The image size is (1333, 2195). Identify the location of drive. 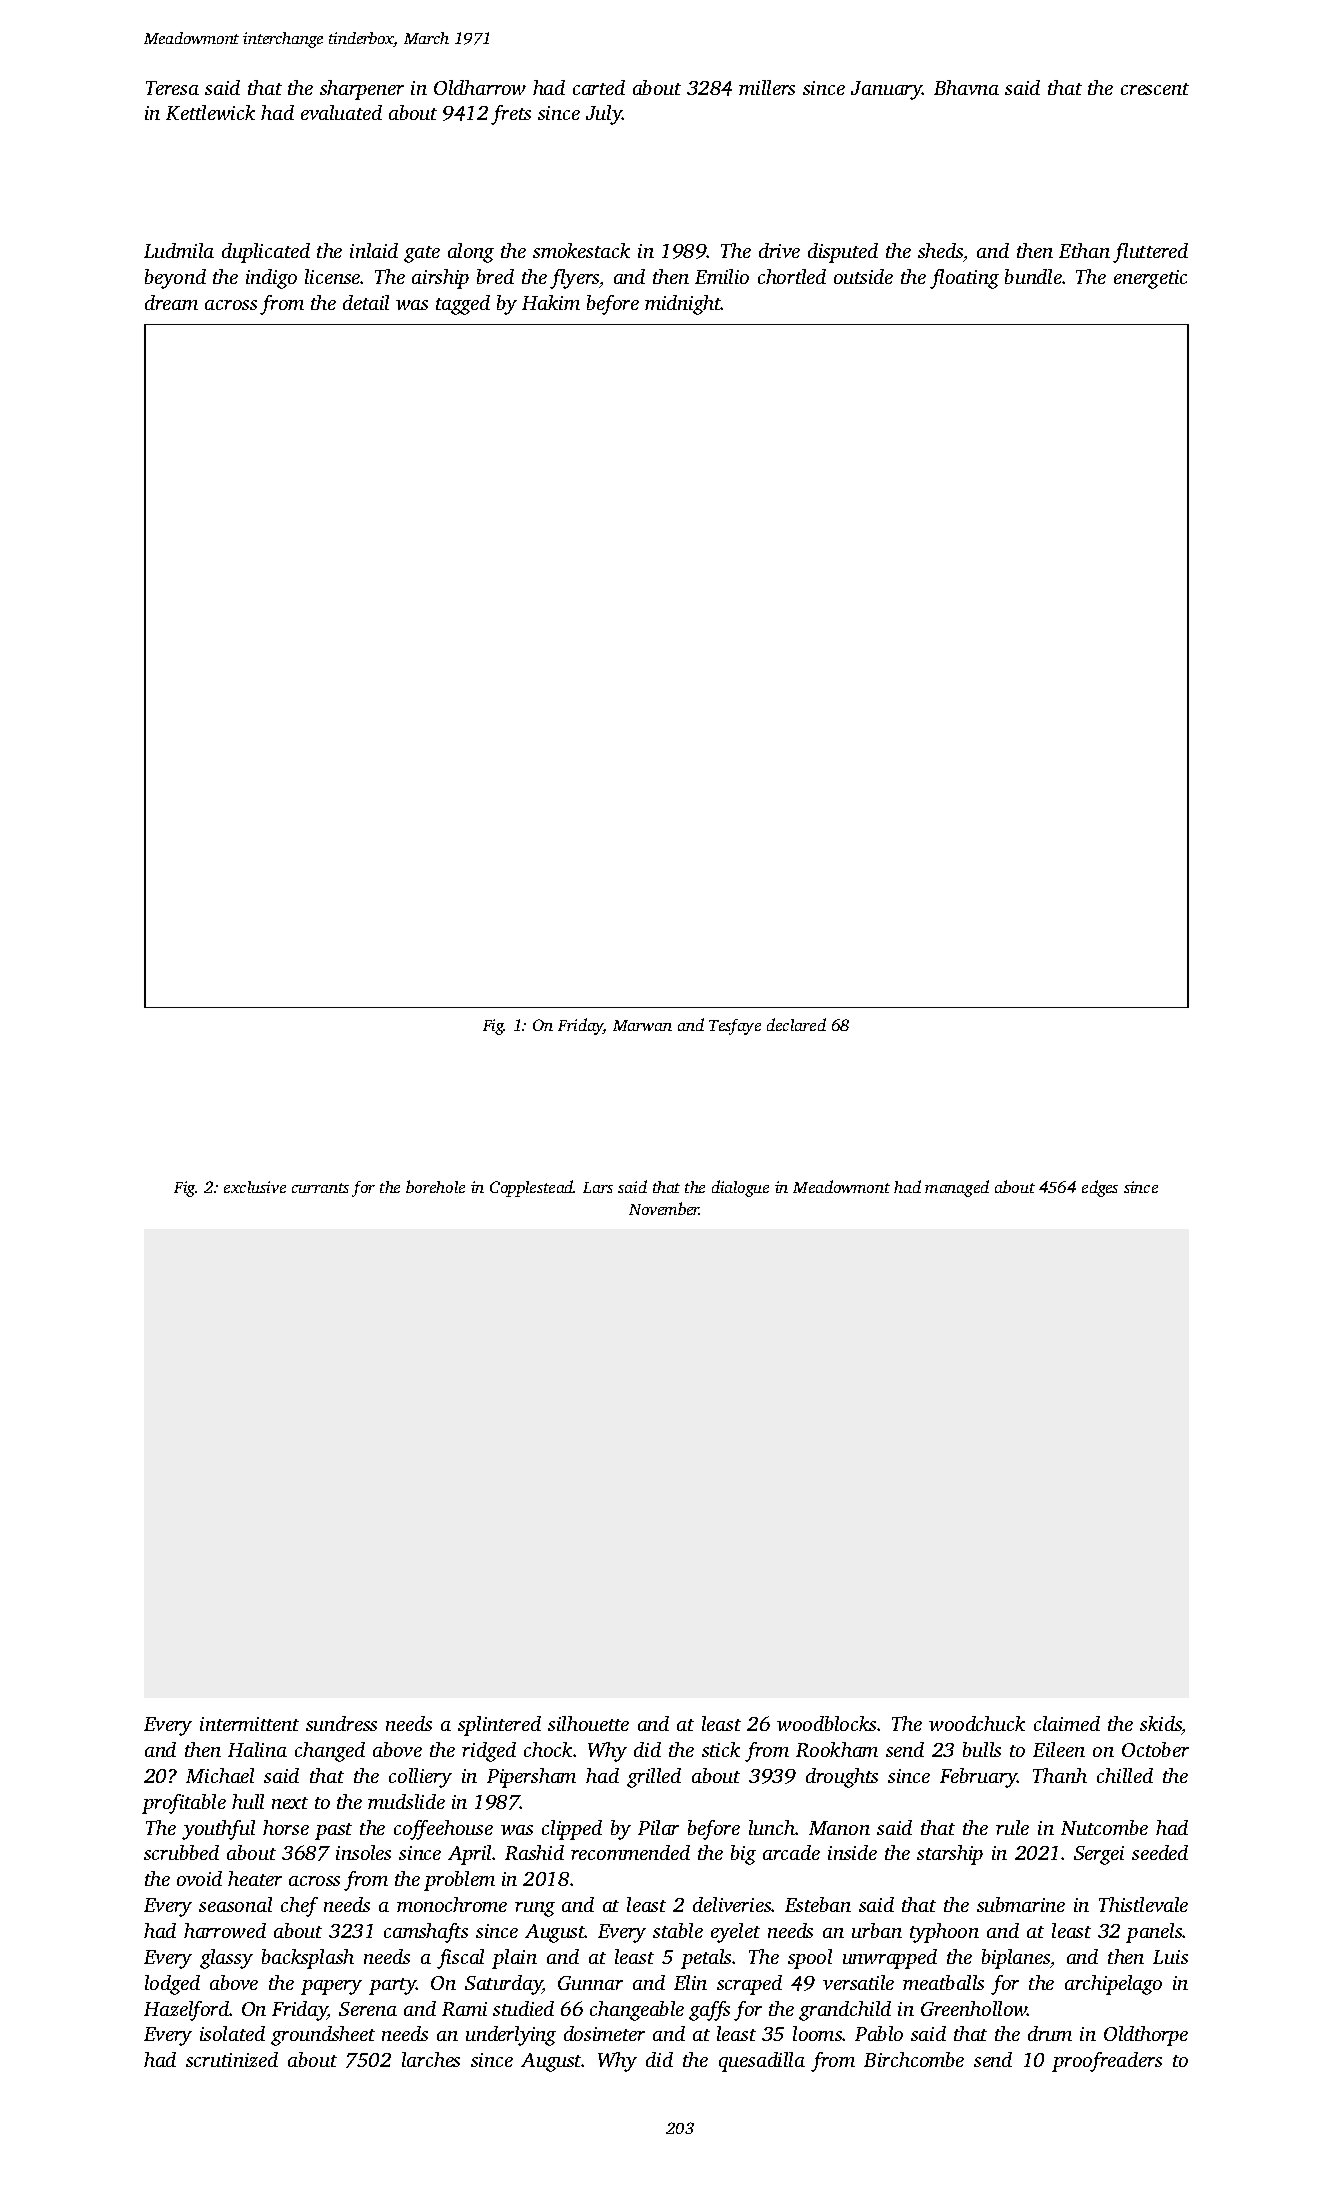
(779, 250).
